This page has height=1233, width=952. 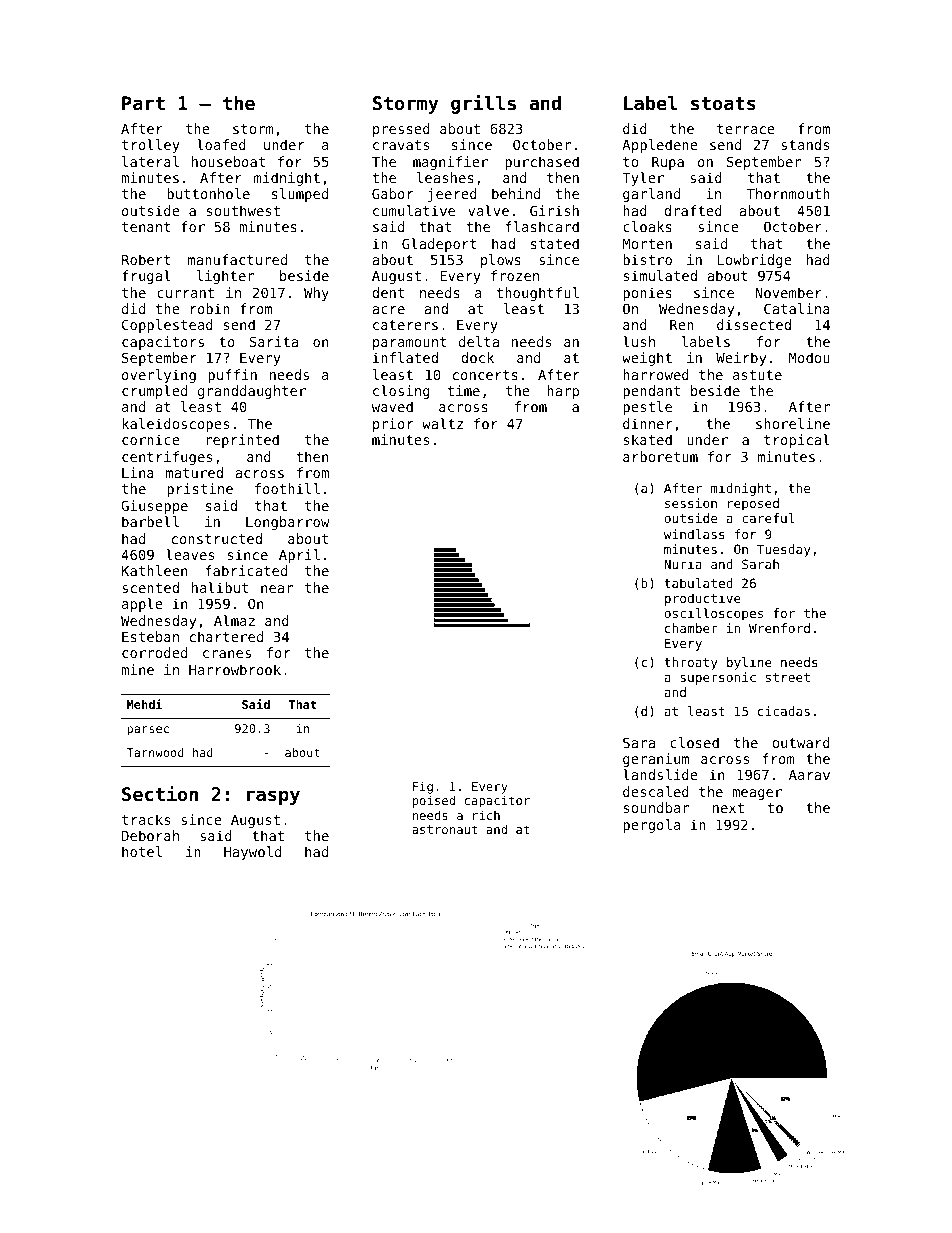 I want to click on poised, so click(x=434, y=801).
